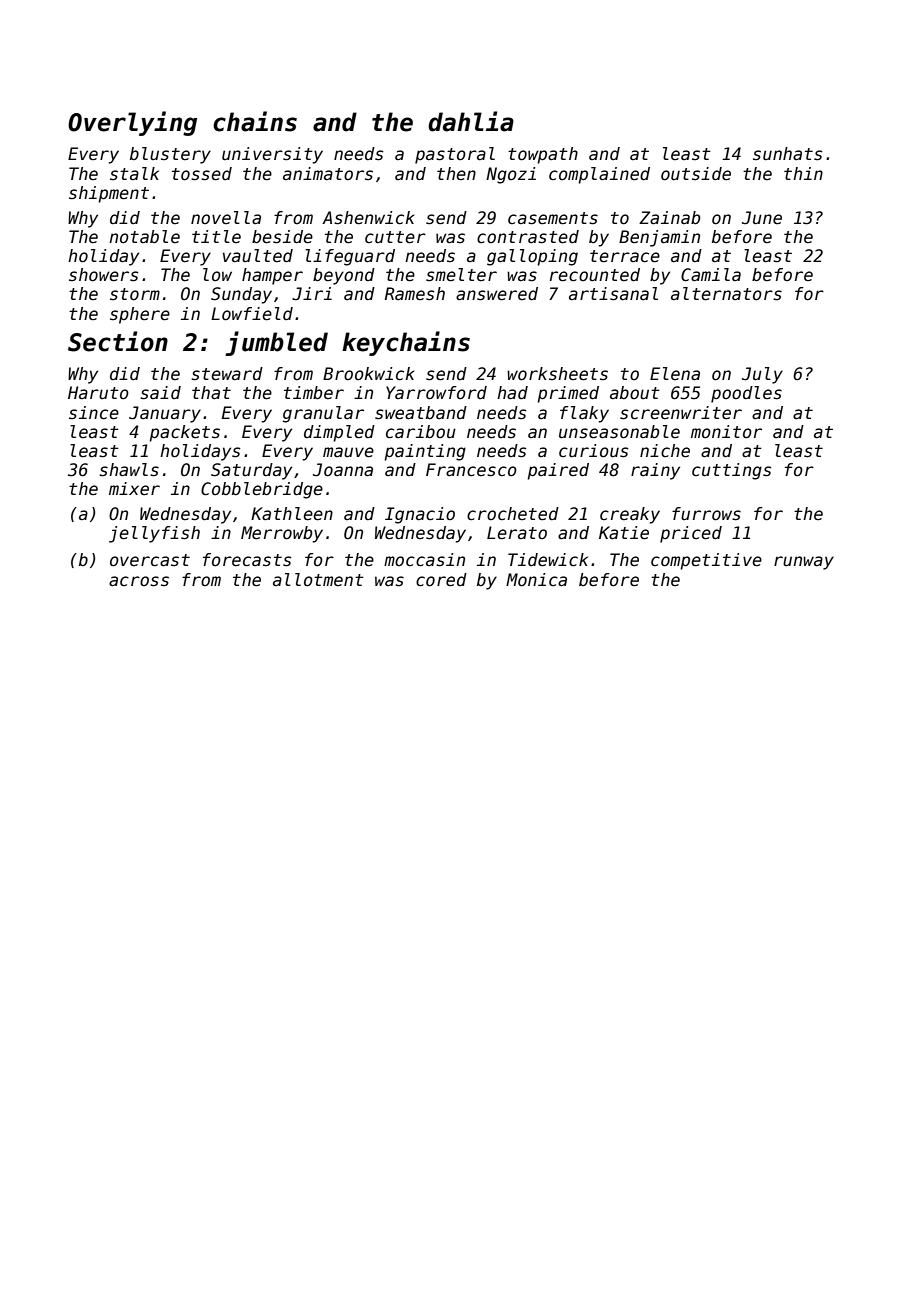  I want to click on pastoral, so click(455, 155).
